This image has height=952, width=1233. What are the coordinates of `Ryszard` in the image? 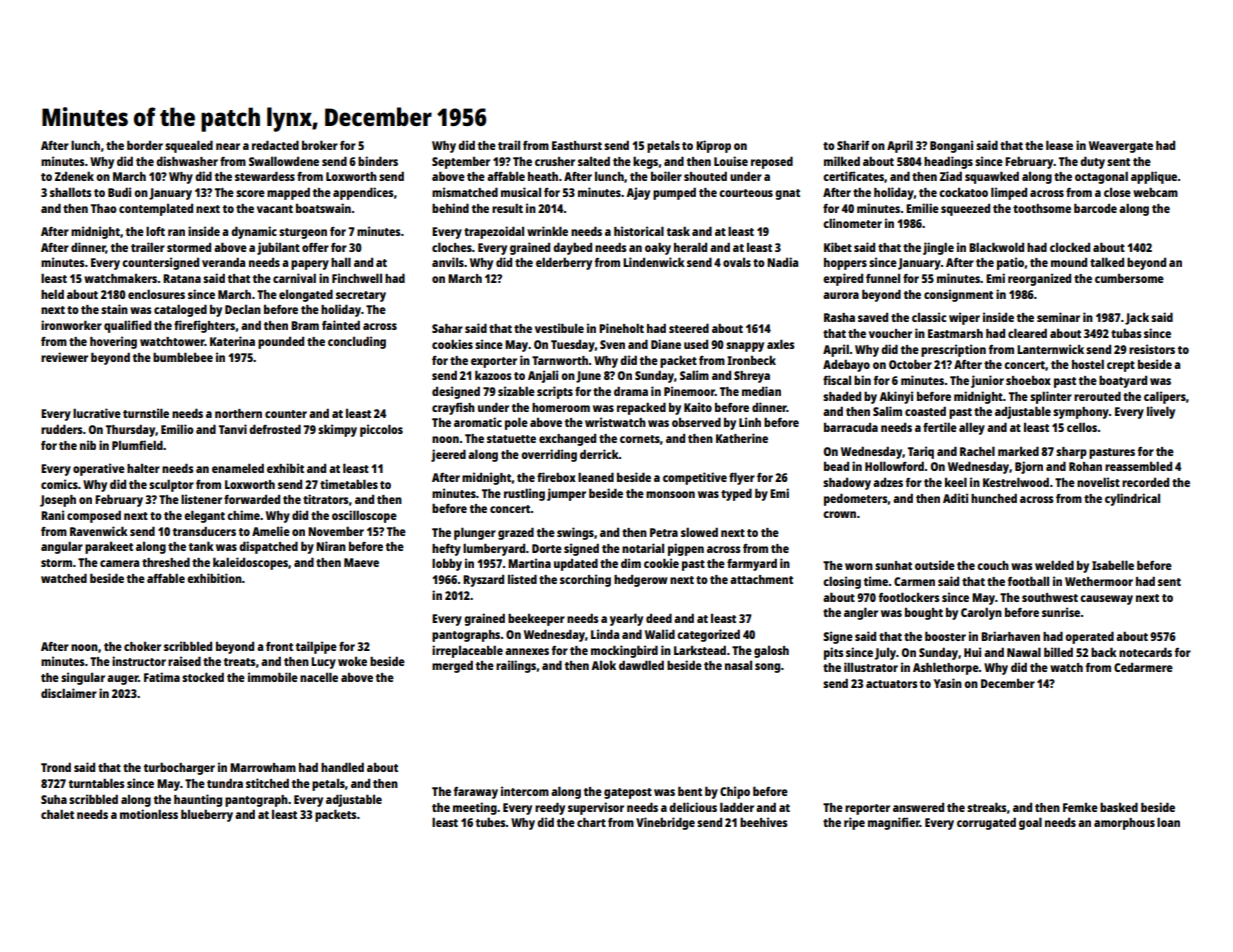 It's located at (483, 581).
